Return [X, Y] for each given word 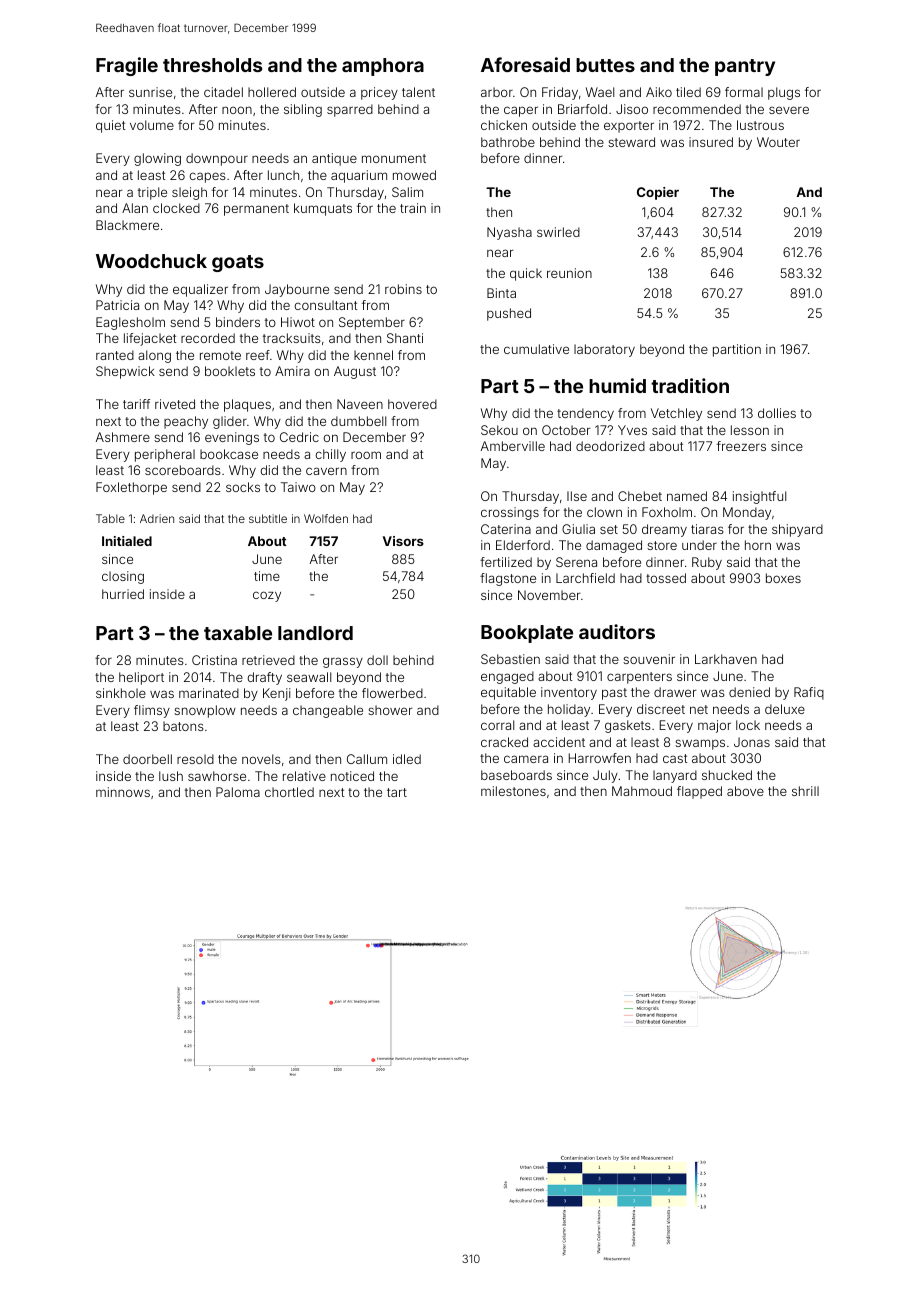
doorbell [147, 759]
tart [397, 792]
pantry [745, 67]
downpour [217, 159]
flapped [699, 792]
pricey [379, 93]
